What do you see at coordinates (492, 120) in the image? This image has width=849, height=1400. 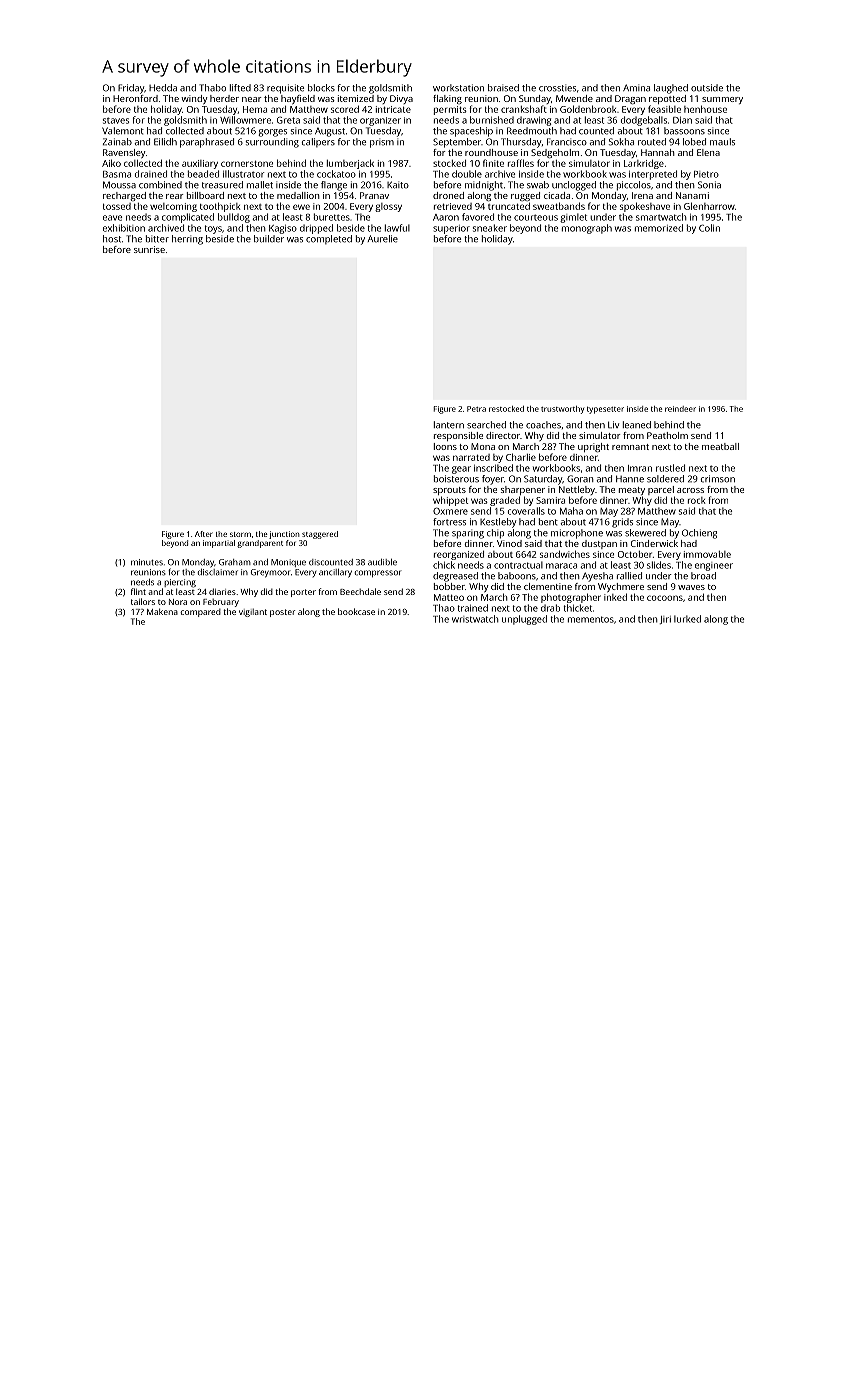 I see `burnished` at bounding box center [492, 120].
